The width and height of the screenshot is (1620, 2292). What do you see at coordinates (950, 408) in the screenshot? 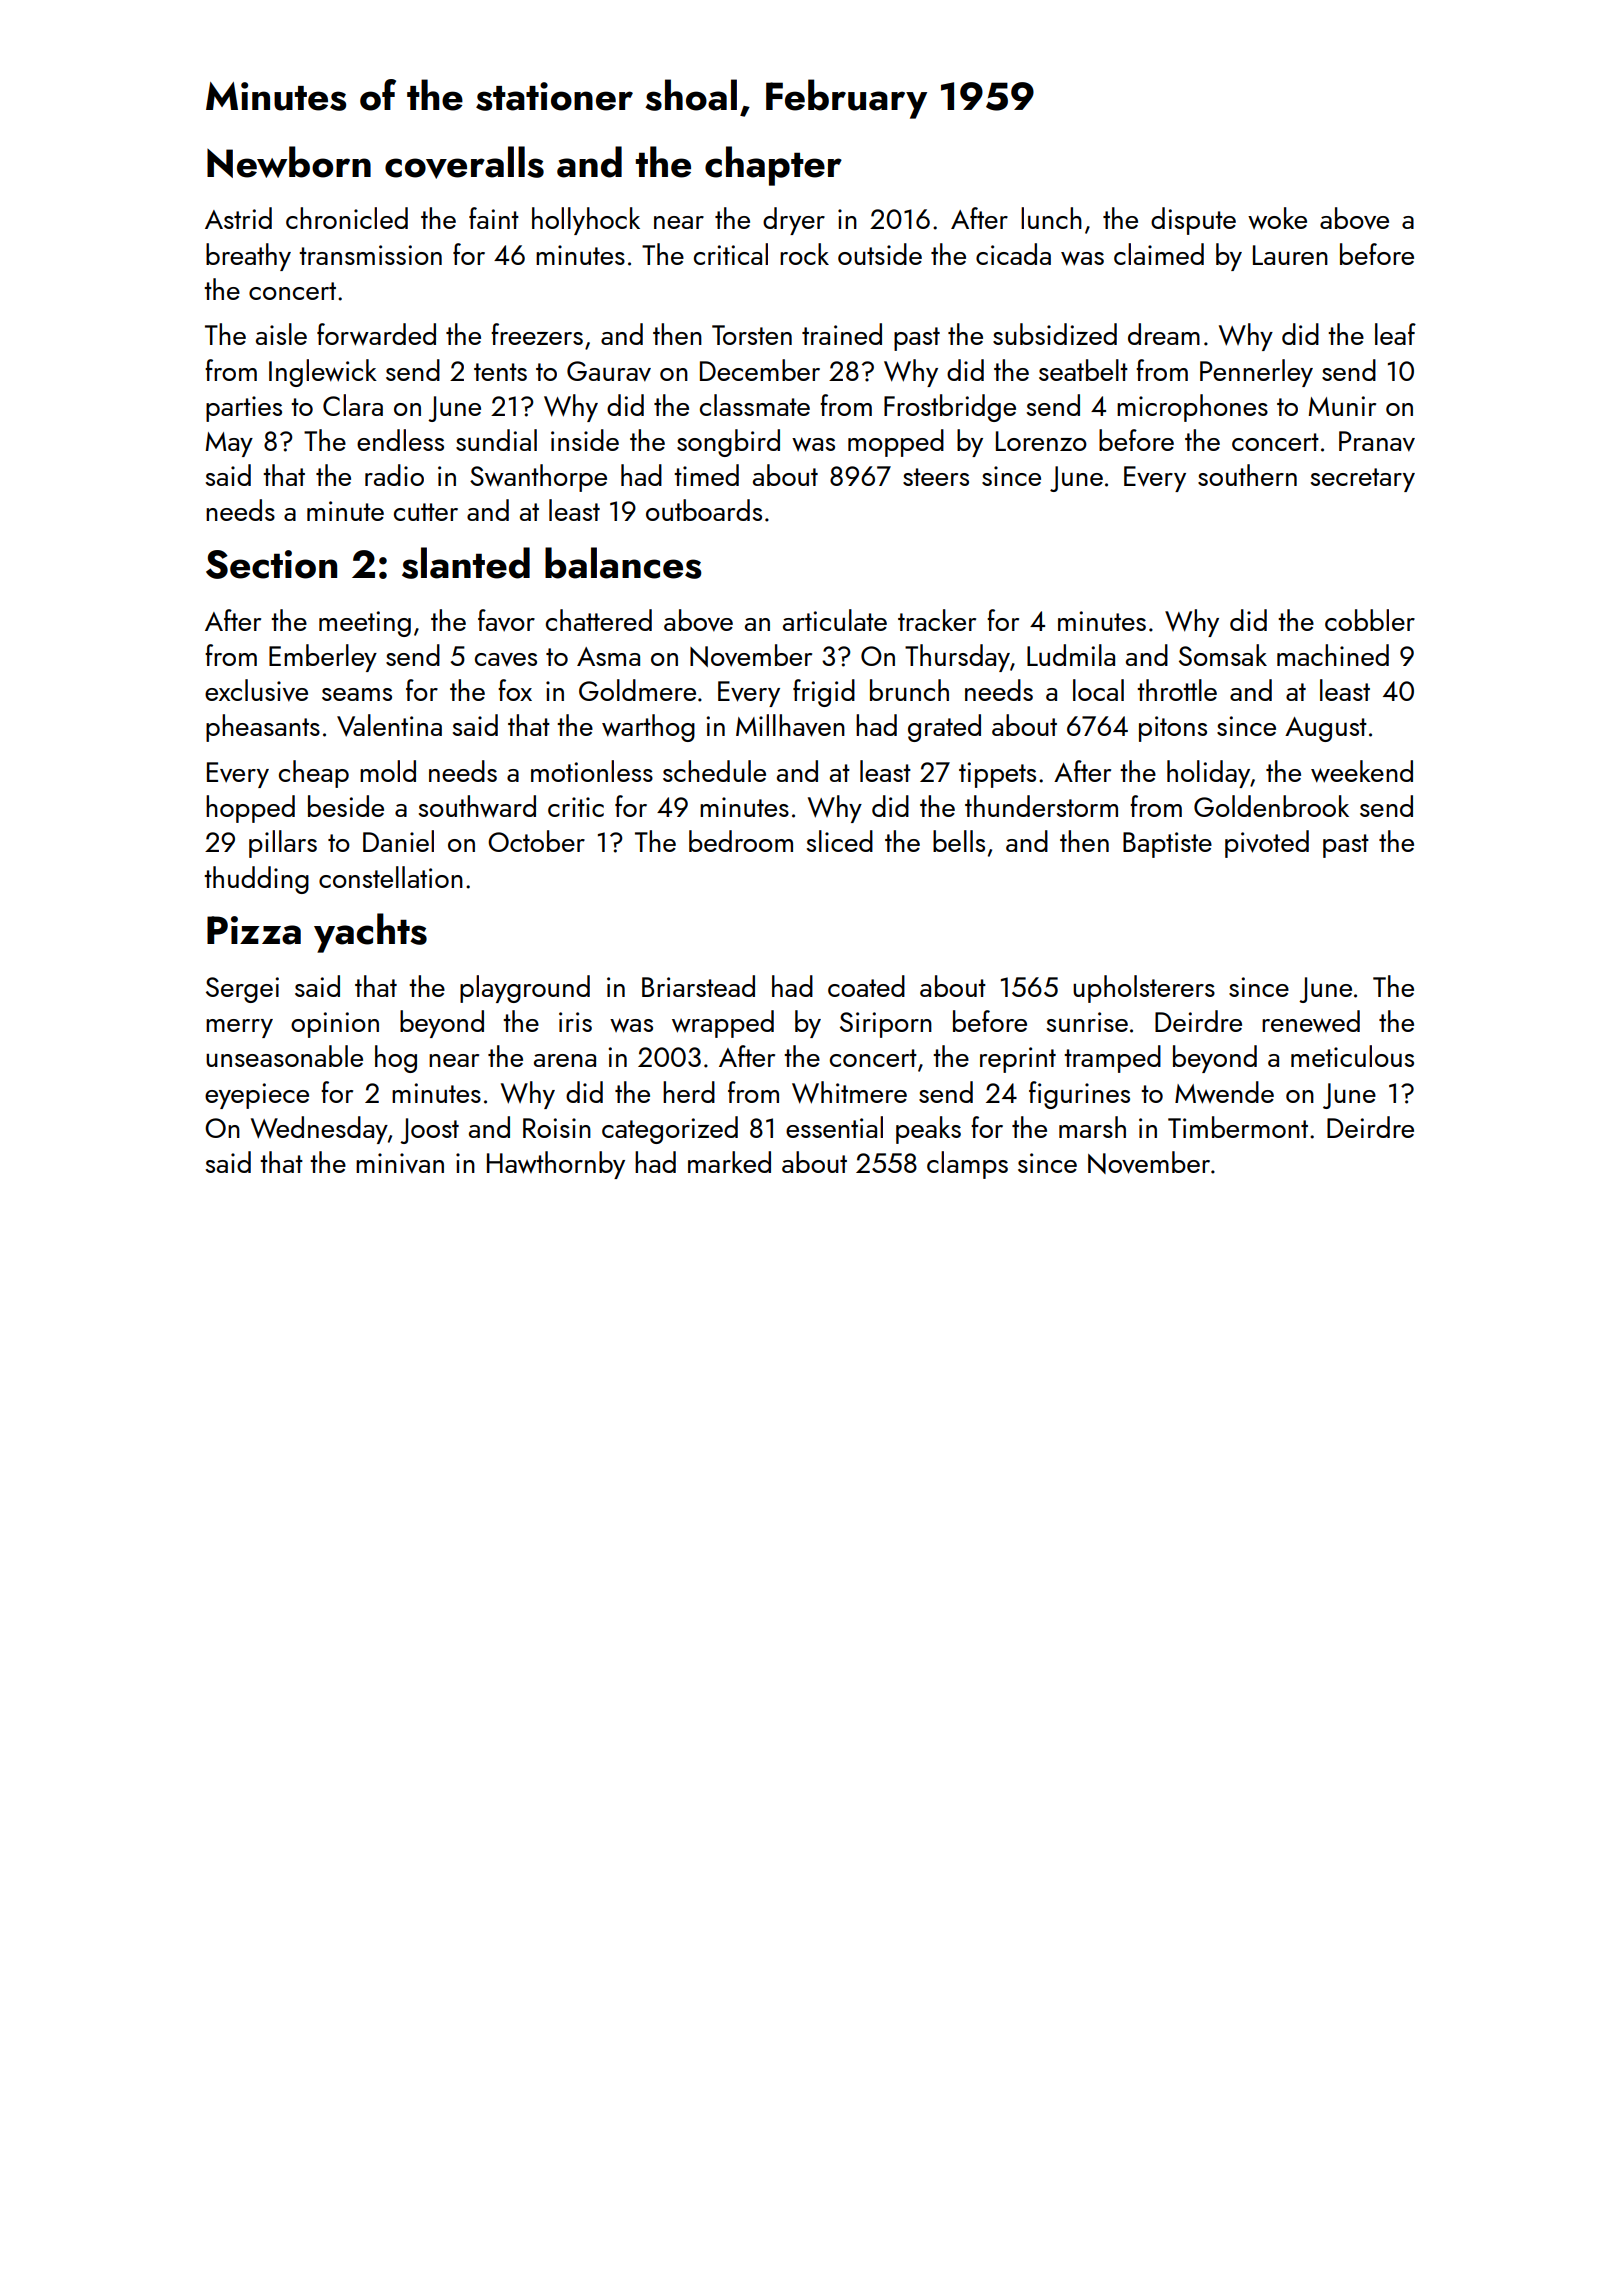
I see `Frostbridge` at bounding box center [950, 408].
